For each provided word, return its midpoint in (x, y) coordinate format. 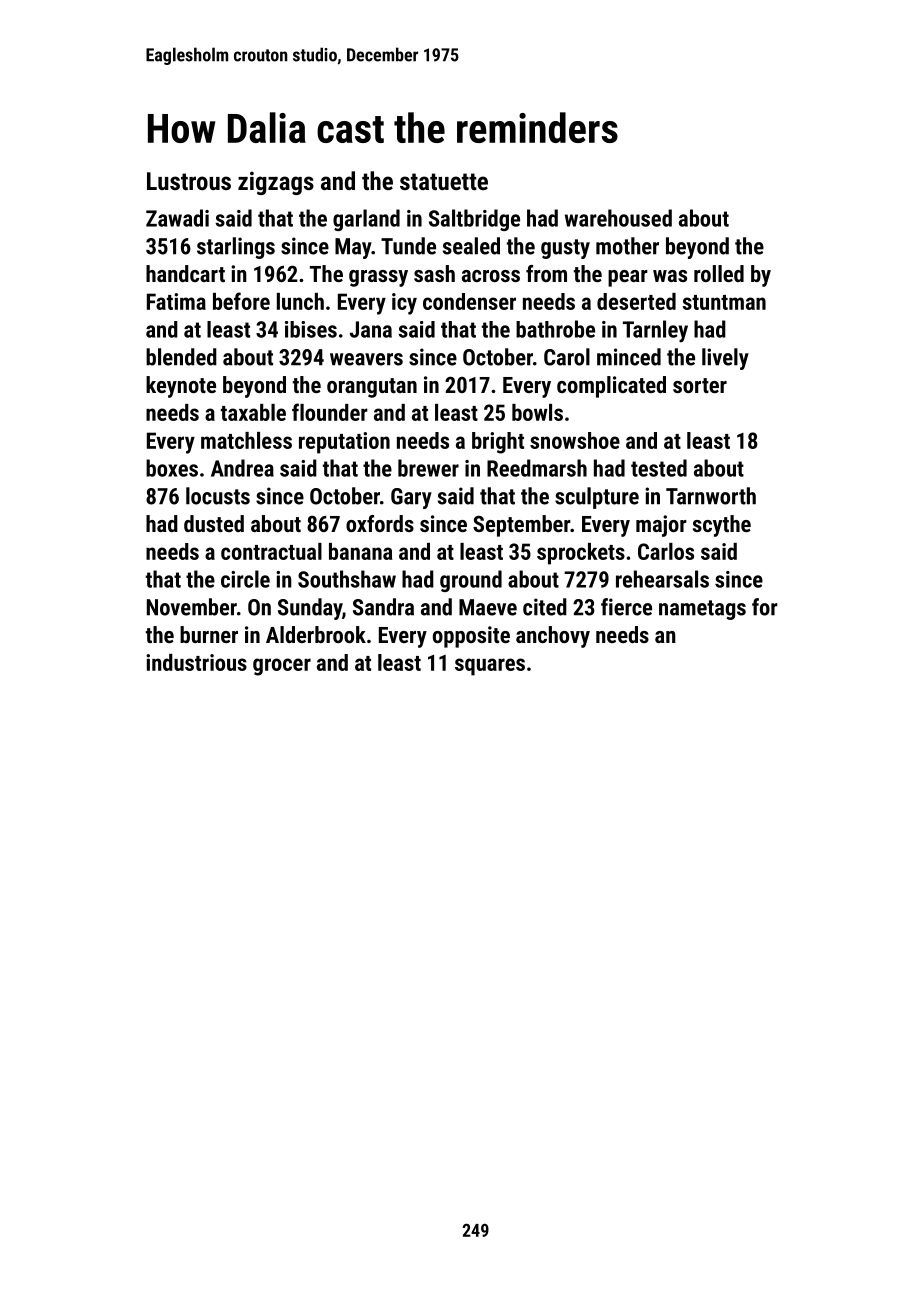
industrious (196, 662)
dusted (214, 523)
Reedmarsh (537, 468)
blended (181, 357)
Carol (567, 357)
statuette (444, 181)
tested (659, 468)
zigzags (276, 183)
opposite (471, 637)
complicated (611, 387)
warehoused (618, 218)
